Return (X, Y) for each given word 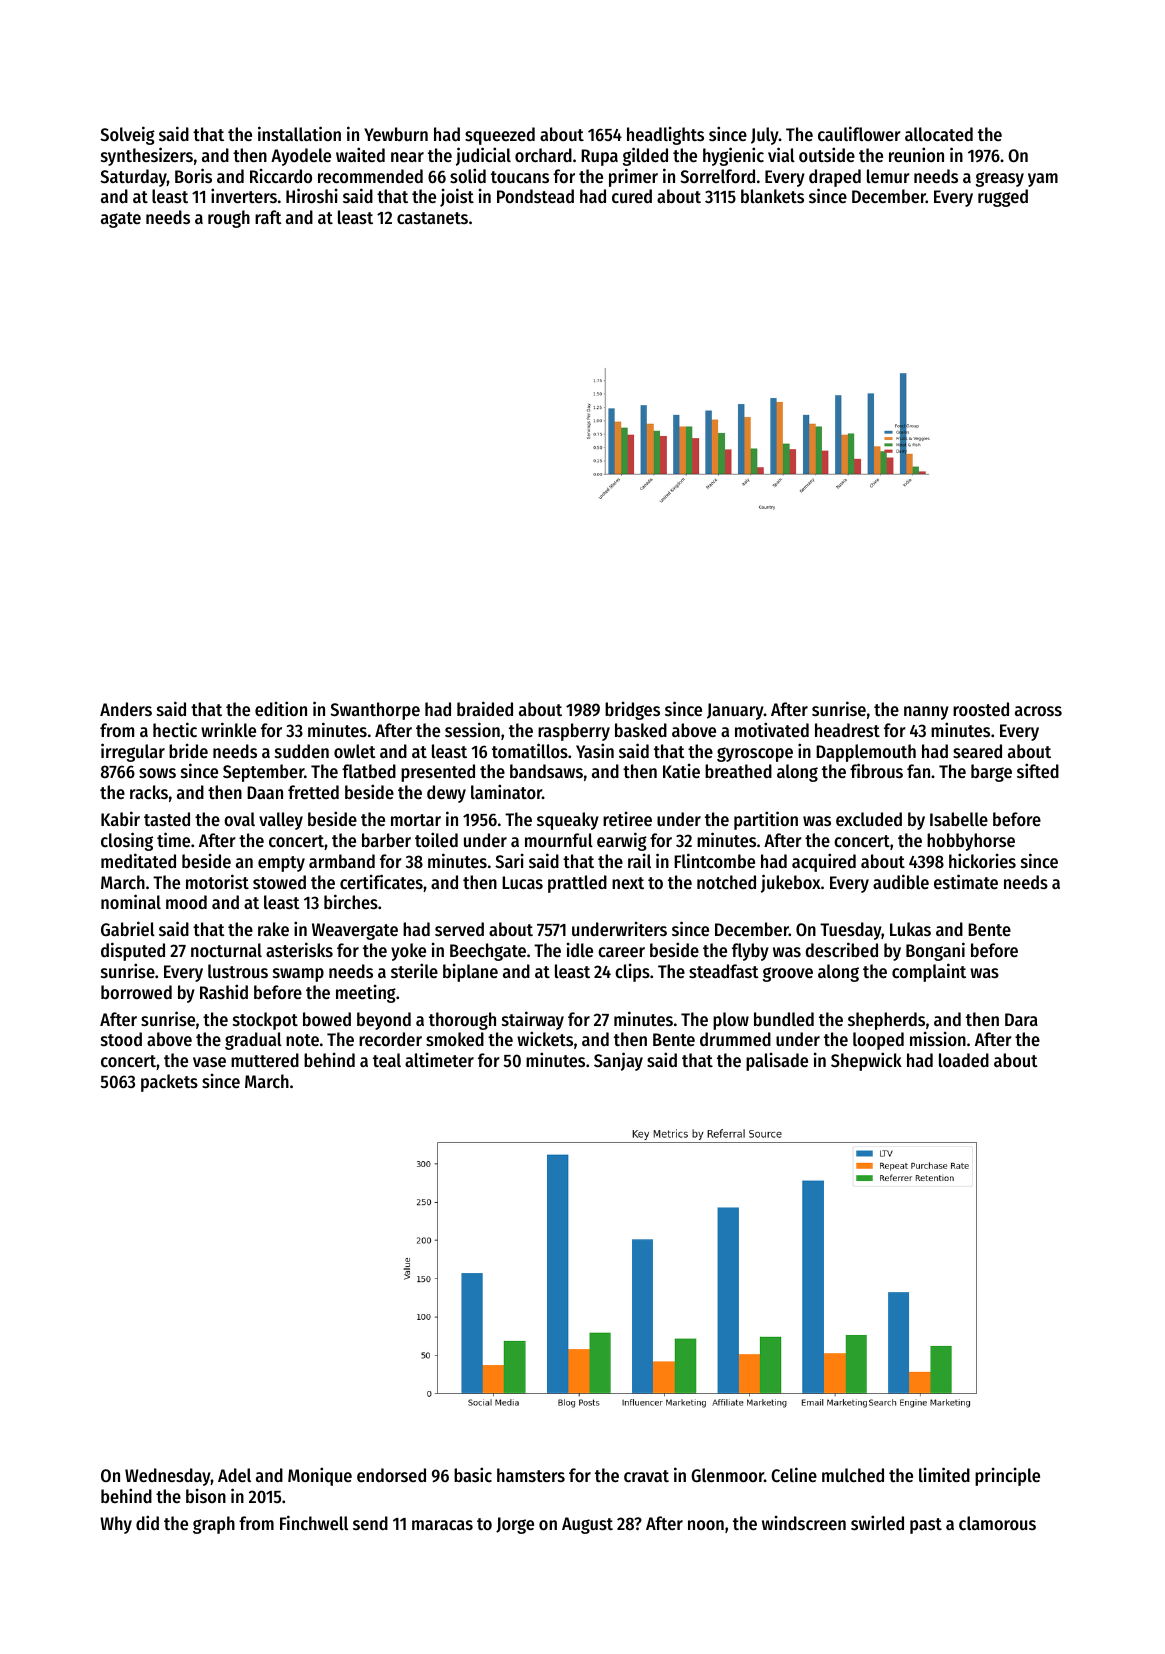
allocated (939, 134)
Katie (681, 770)
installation (299, 133)
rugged (1003, 198)
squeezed (500, 136)
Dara (1021, 1019)
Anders (126, 709)
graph (214, 1525)
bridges (632, 710)
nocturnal (226, 950)
